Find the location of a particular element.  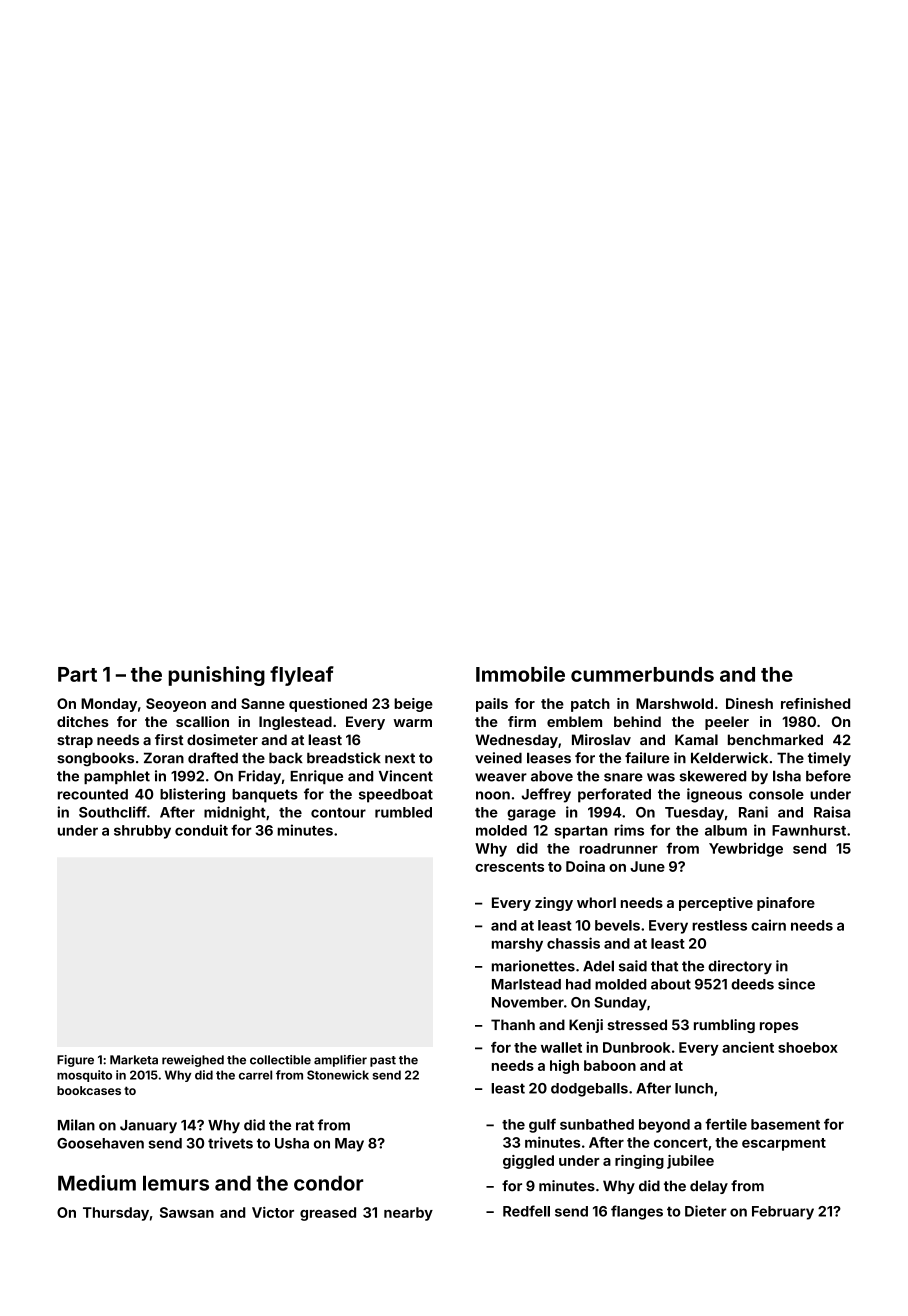

console is located at coordinates (776, 794).
